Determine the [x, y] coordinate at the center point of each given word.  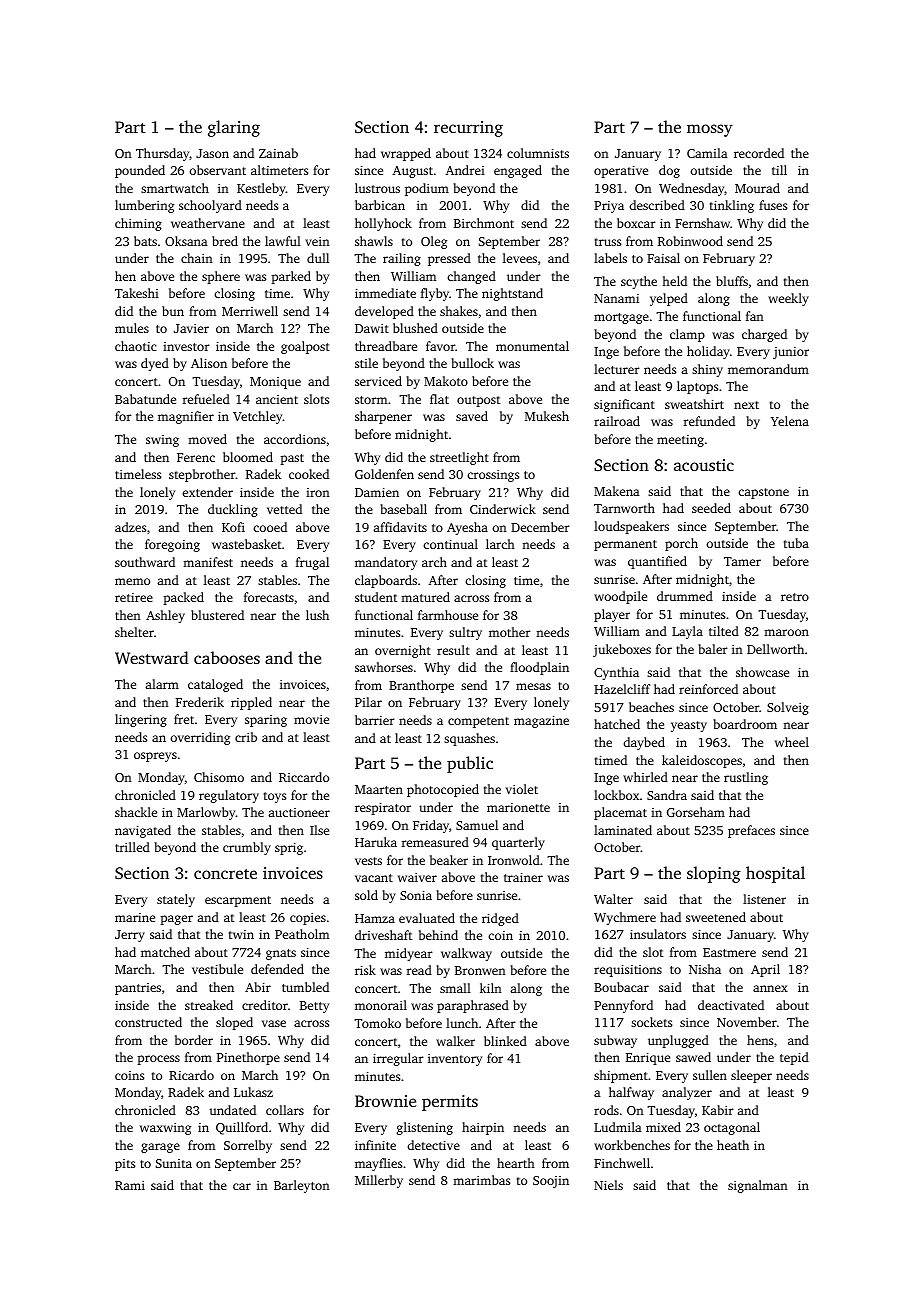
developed [384, 312]
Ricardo [191, 1075]
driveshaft [383, 935]
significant [624, 405]
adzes [130, 527]
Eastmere [729, 952]
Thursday [163, 154]
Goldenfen [384, 474]
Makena [617, 491]
